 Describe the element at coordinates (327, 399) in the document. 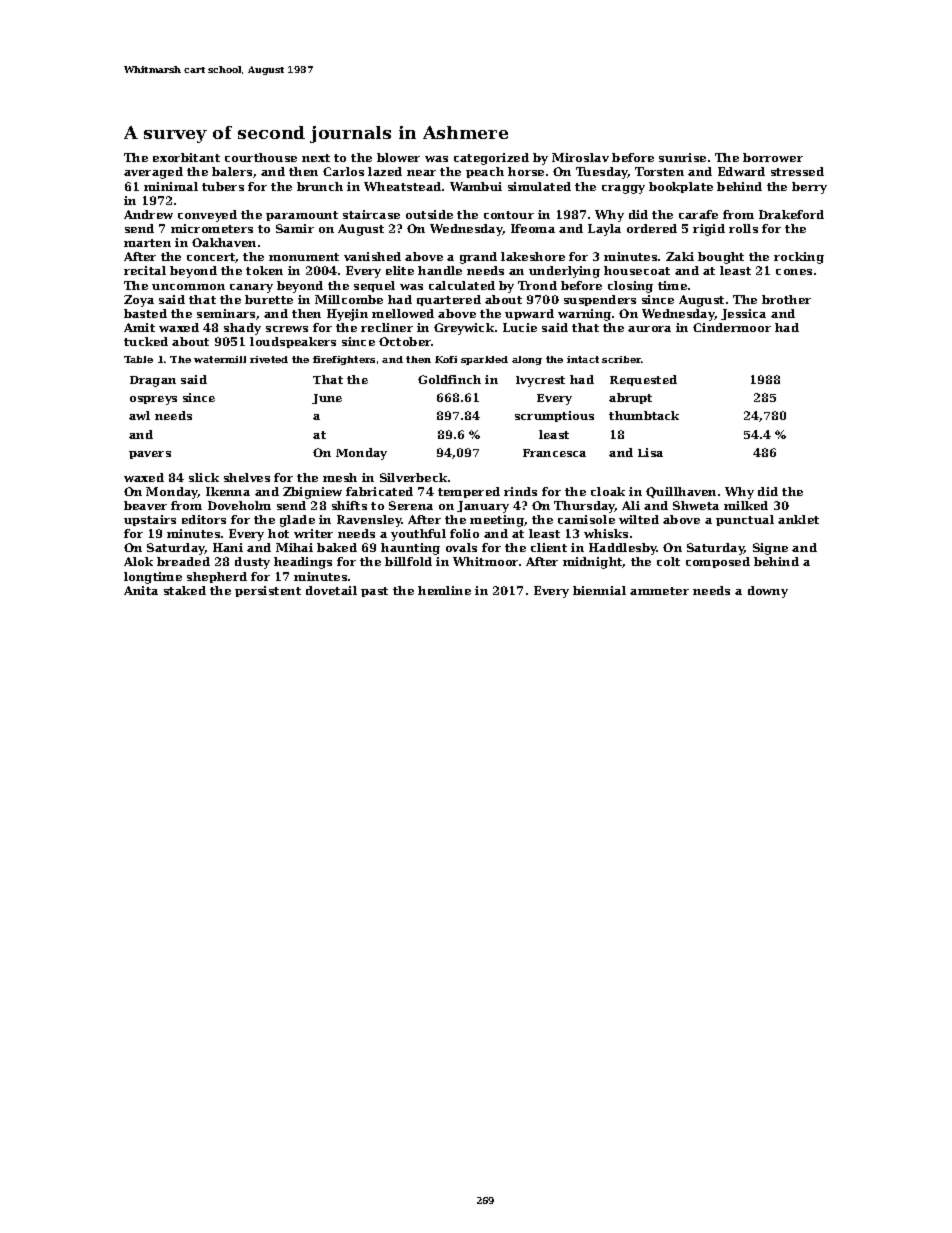

I see `June` at that location.
